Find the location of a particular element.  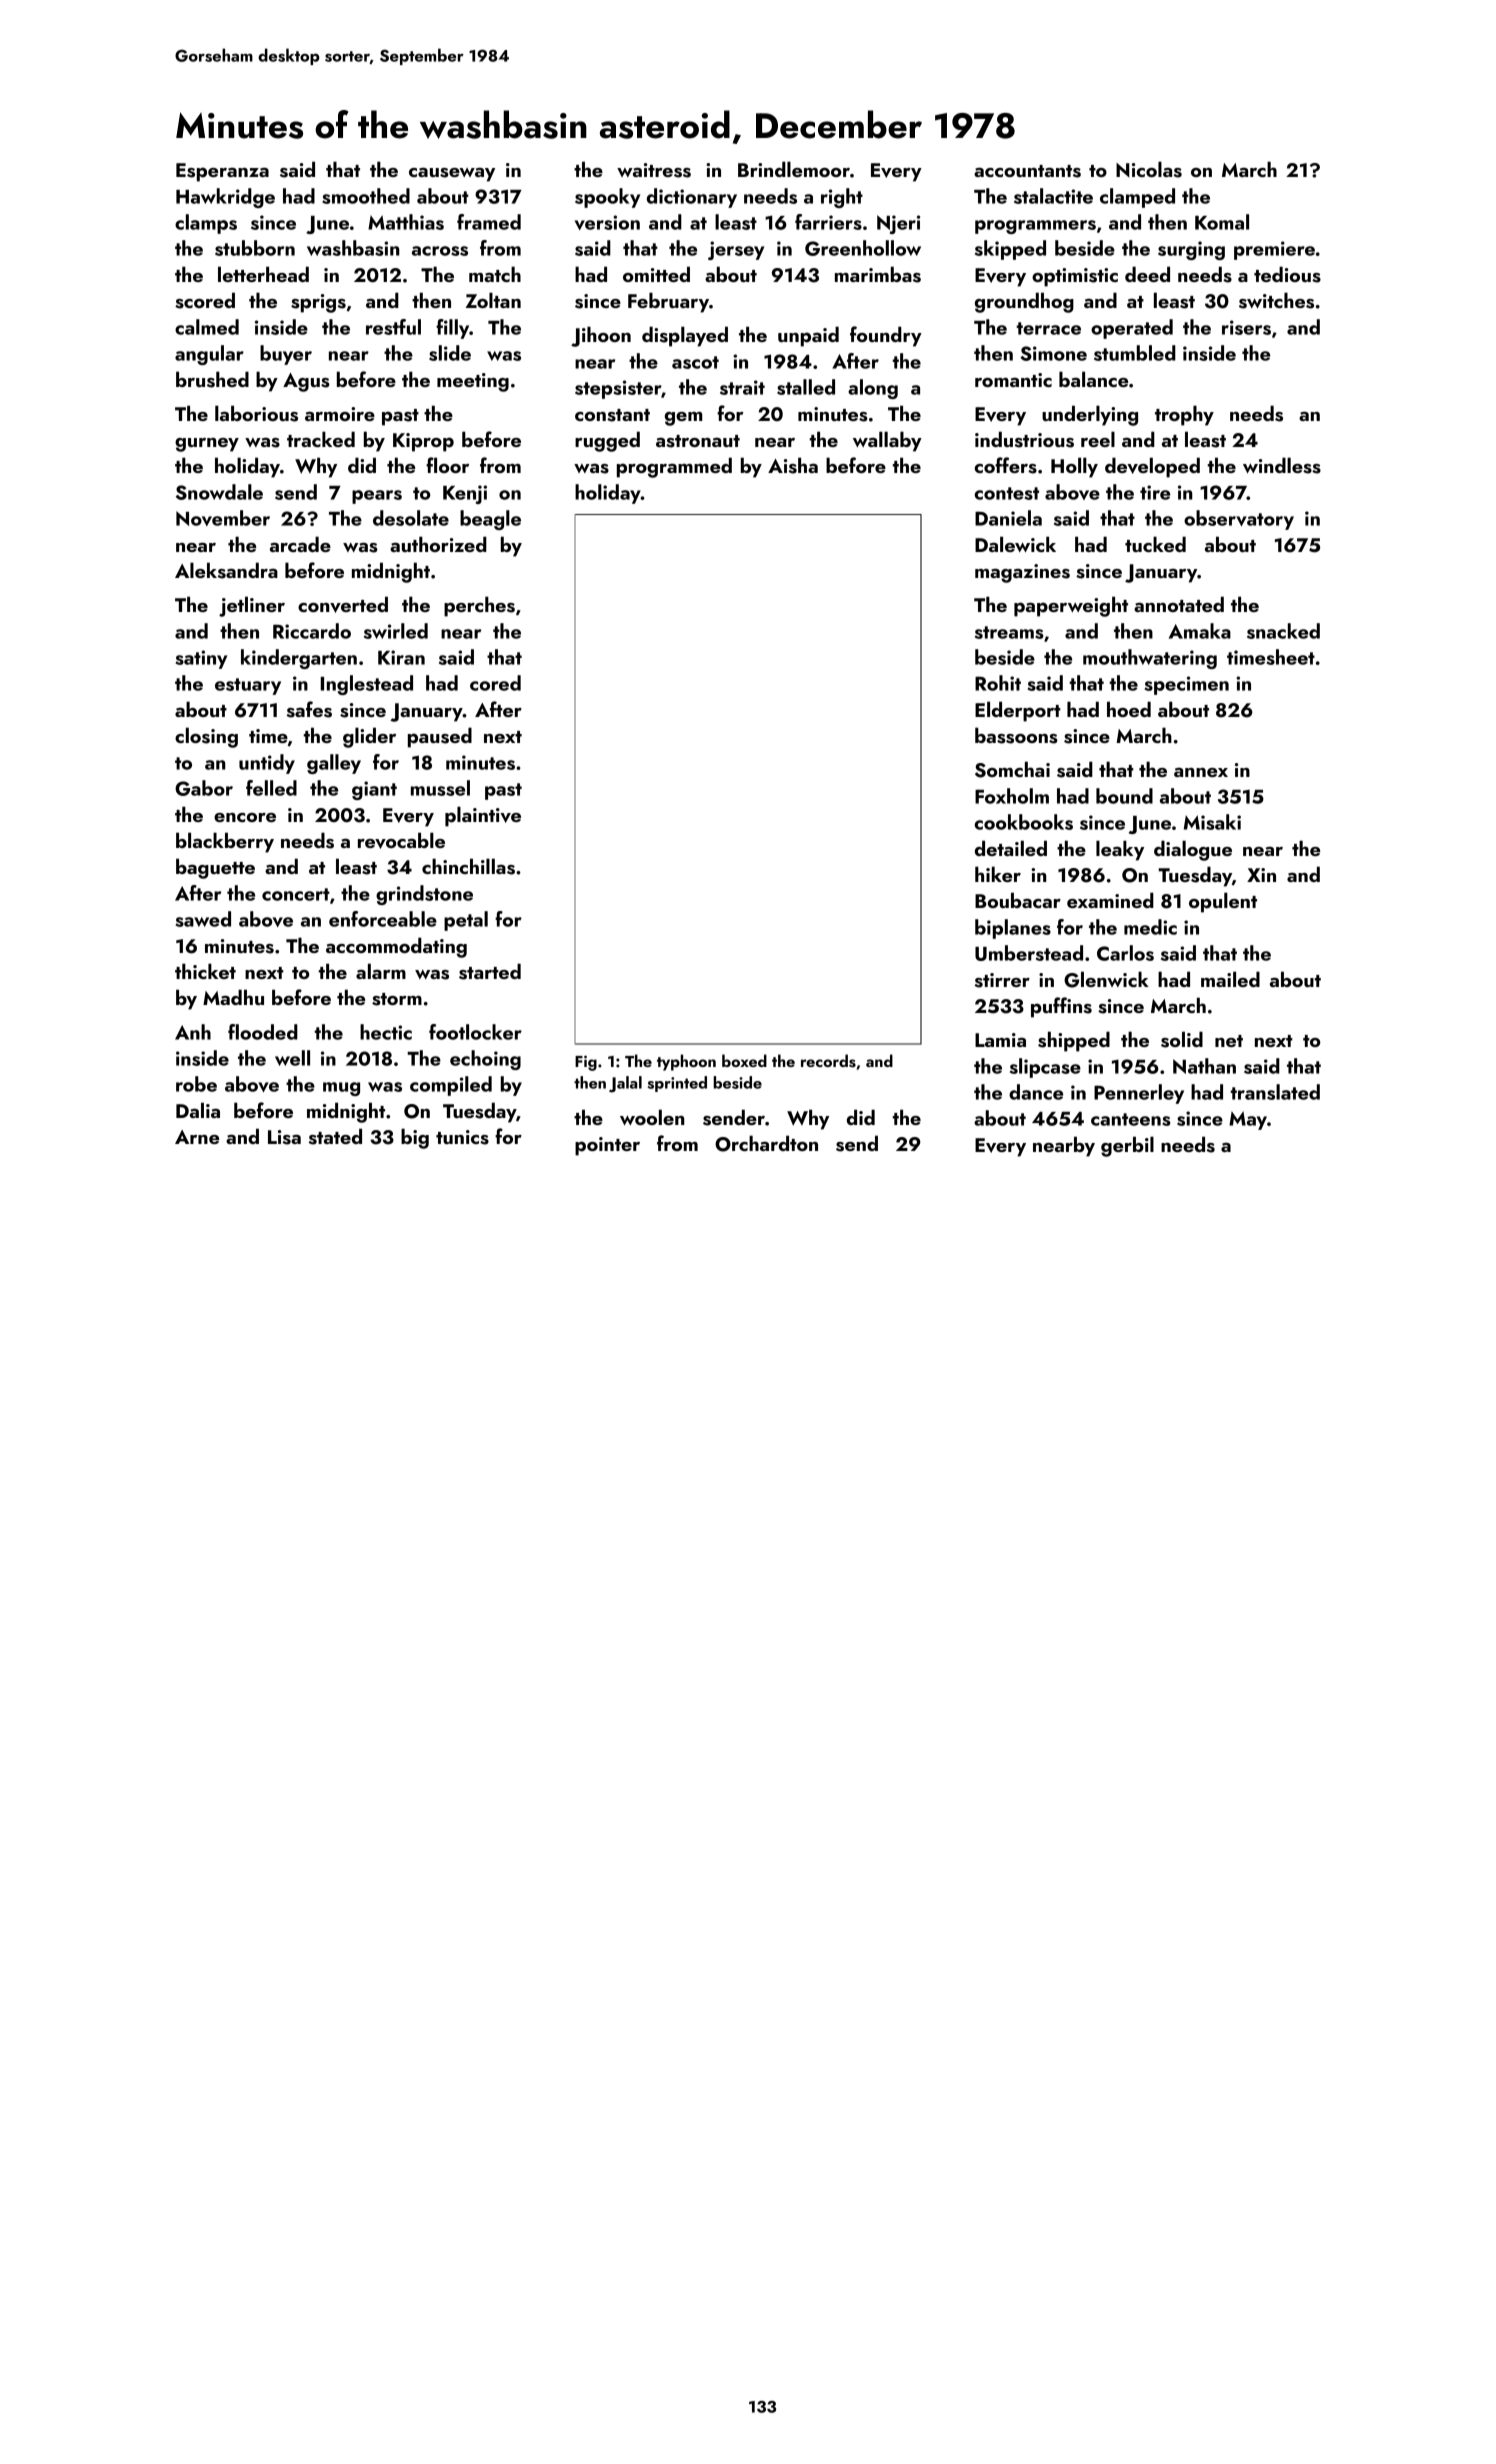

Aisha is located at coordinates (793, 465).
